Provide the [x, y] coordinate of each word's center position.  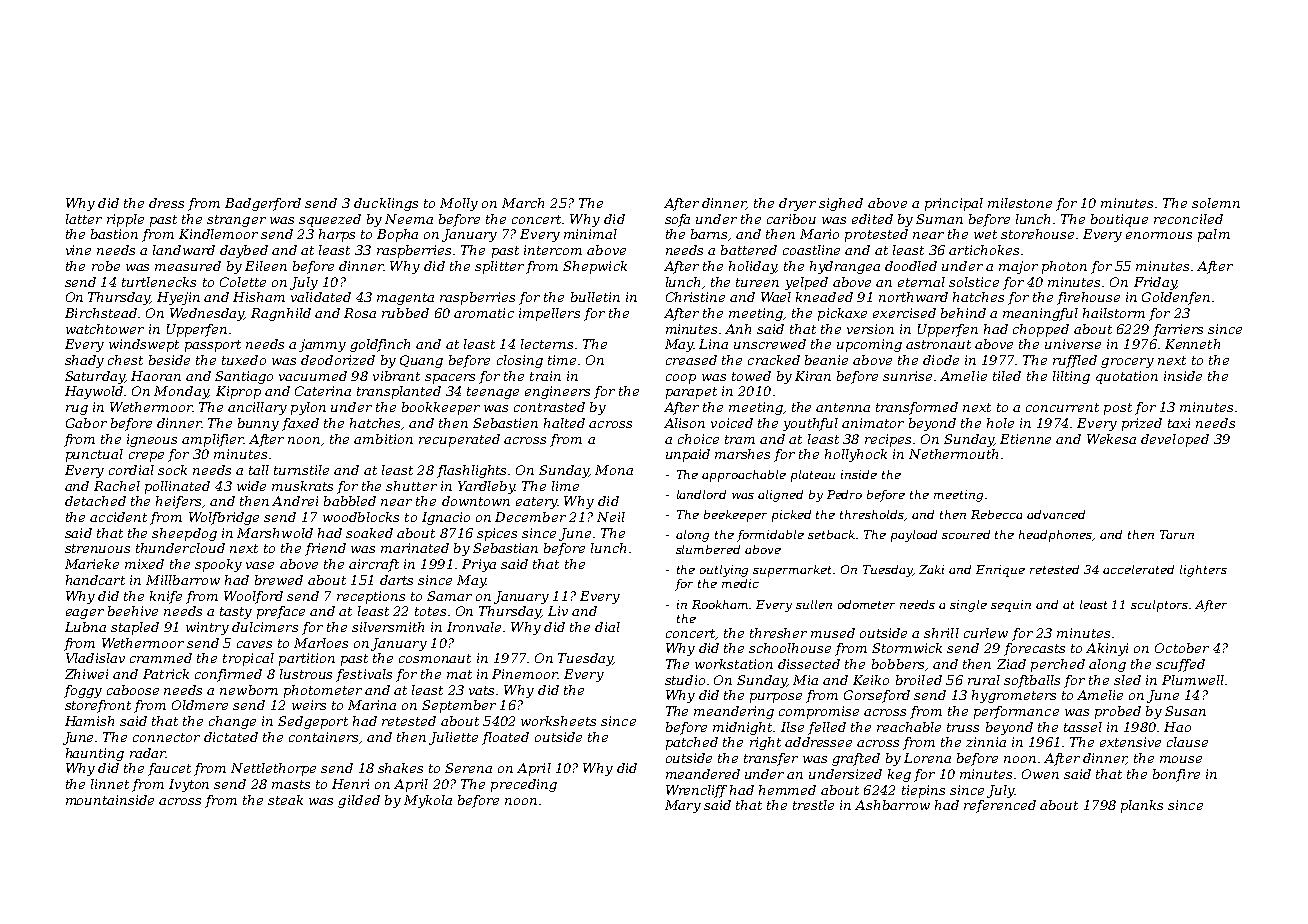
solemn [1216, 203]
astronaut [938, 344]
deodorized [338, 360]
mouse [1181, 759]
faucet [169, 769]
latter [84, 219]
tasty [236, 613]
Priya [479, 565]
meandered [703, 774]
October [1182, 648]
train [545, 376]
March [523, 203]
